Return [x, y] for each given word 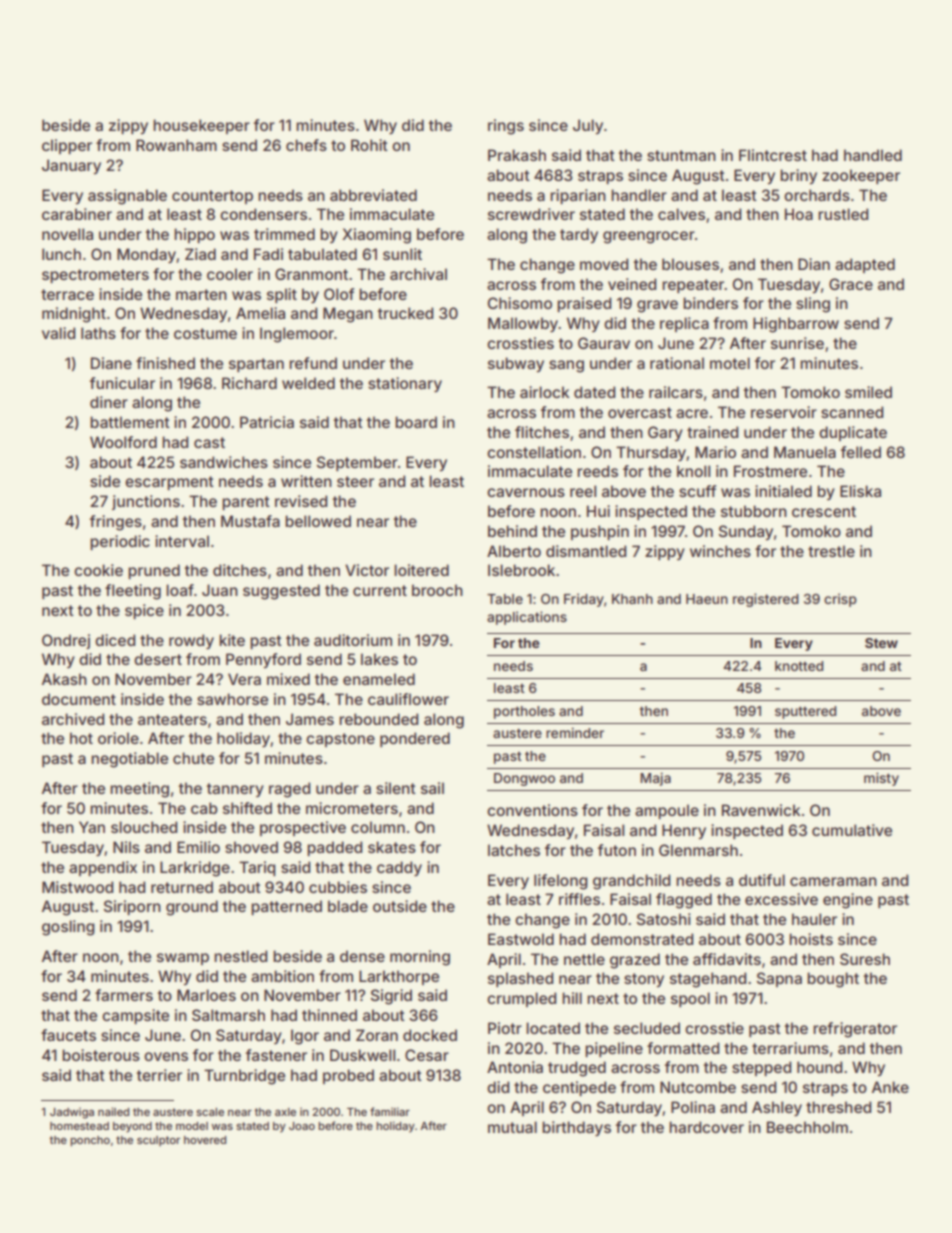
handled [873, 155]
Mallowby [523, 324]
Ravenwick [761, 810]
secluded [647, 1028]
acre [692, 413]
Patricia [267, 422]
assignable [127, 197]
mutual [512, 1127]
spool [690, 999]
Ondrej [66, 641]
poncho [90, 1141]
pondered [415, 739]
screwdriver [531, 214]
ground [192, 908]
